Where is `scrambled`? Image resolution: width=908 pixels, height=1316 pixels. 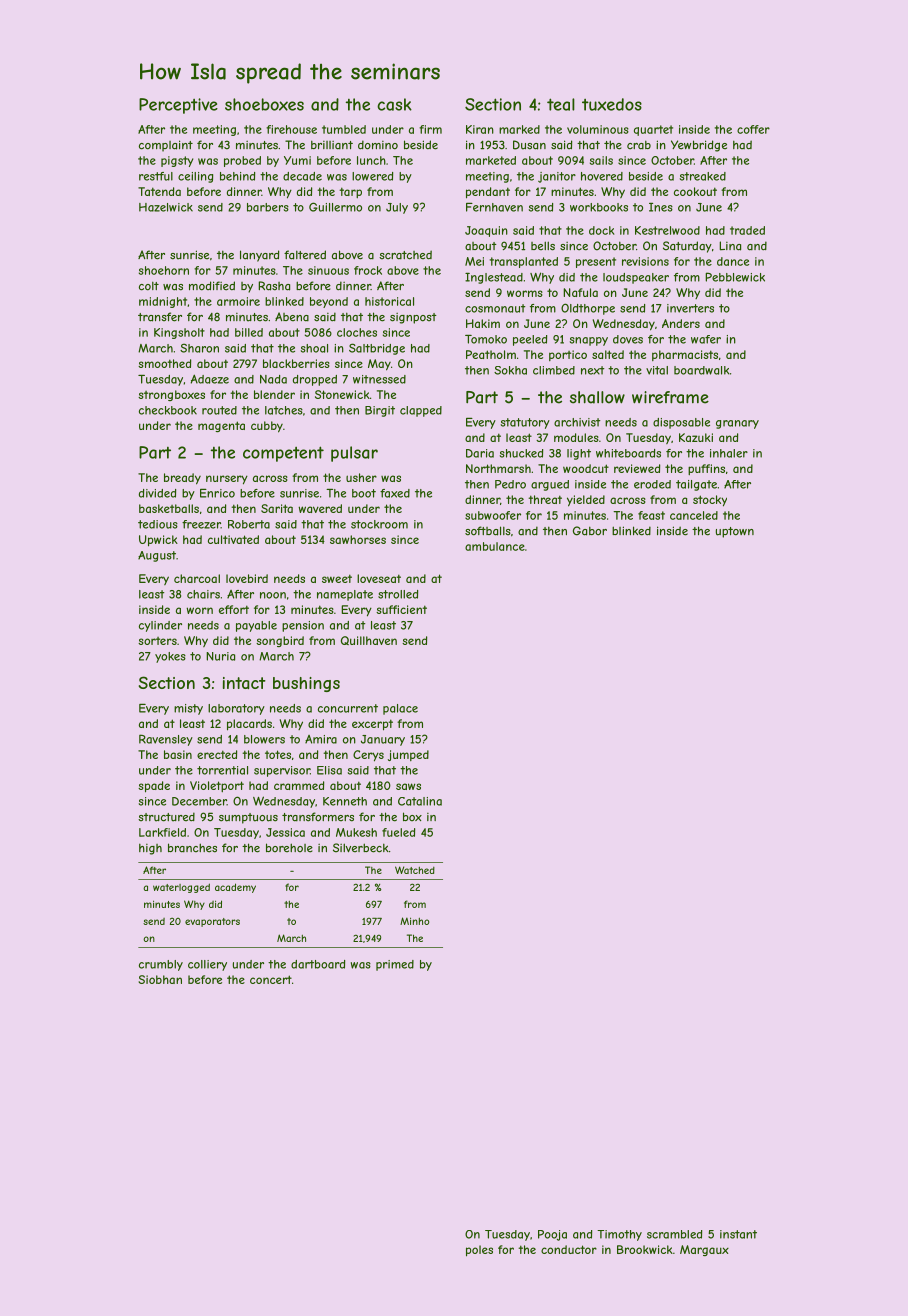
scrambled is located at coordinates (674, 1234).
